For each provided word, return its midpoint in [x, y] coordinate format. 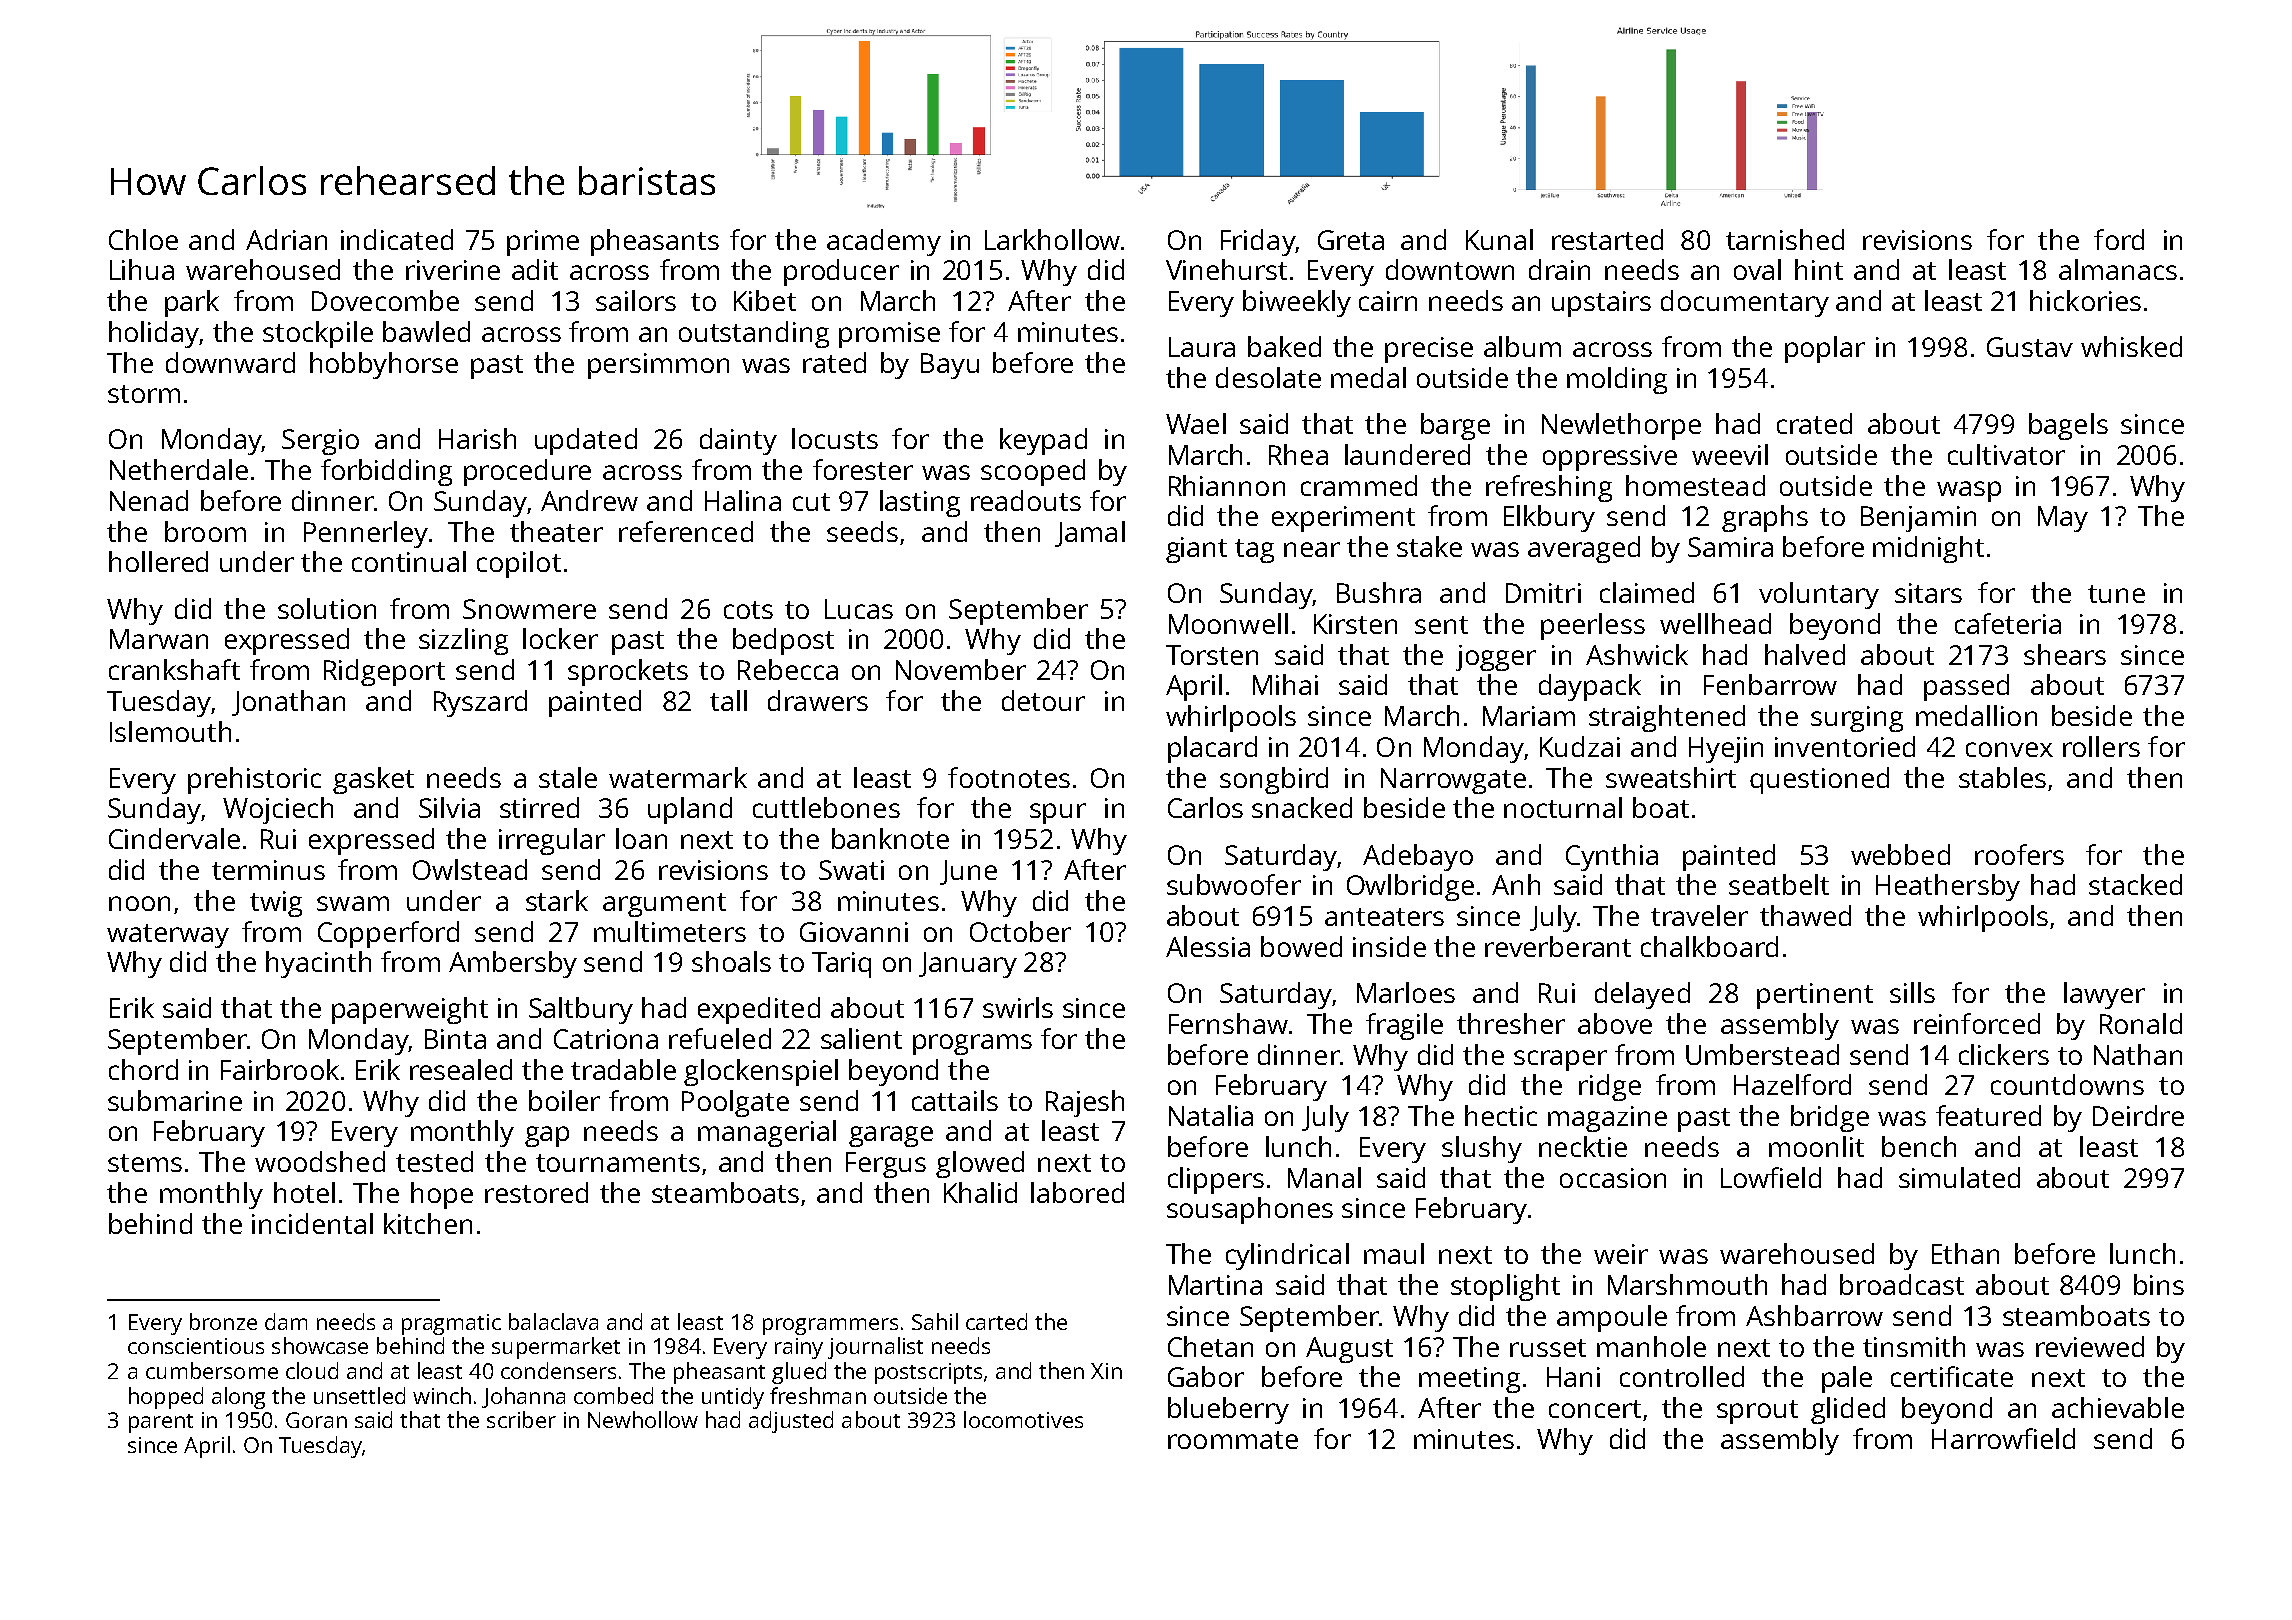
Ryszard [480, 703]
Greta [1351, 240]
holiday [154, 334]
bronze [223, 1321]
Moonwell [1228, 623]
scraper [1560, 1060]
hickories [2085, 300]
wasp [1969, 491]
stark [557, 900]
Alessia [1208, 946]
